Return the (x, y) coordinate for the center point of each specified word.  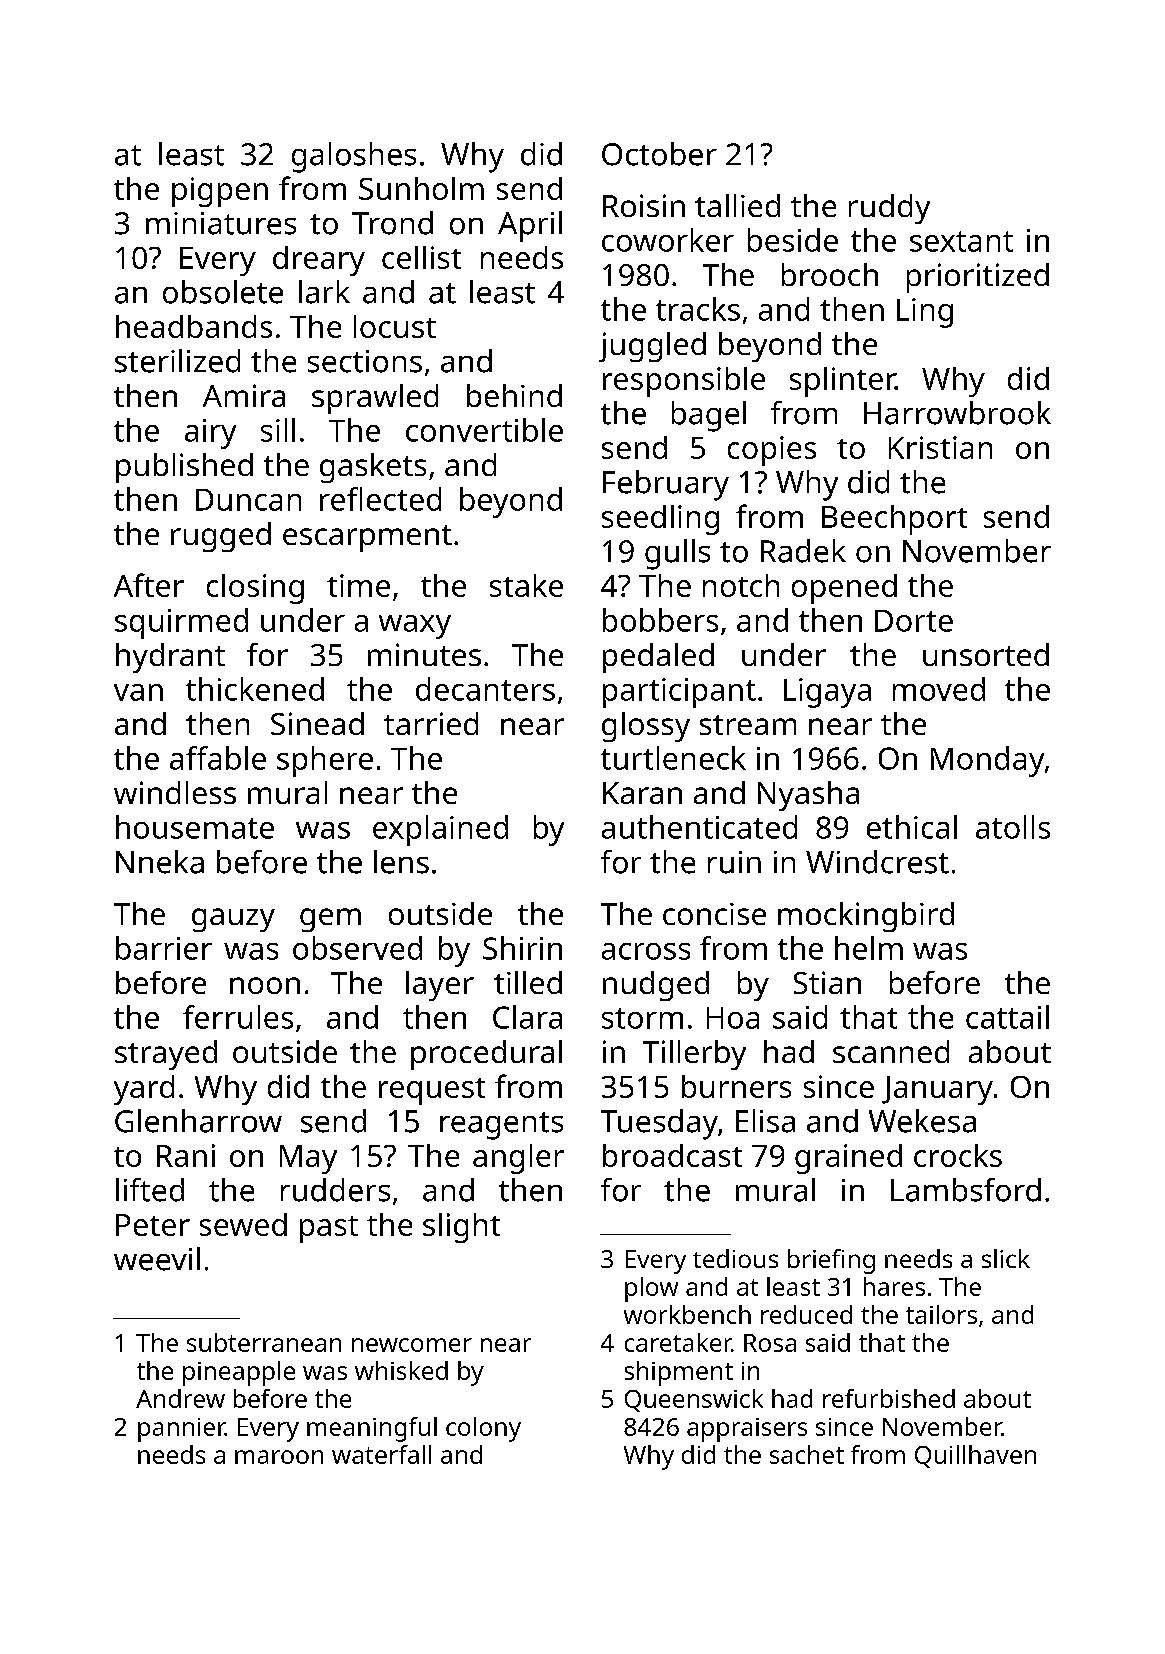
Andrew (180, 1398)
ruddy (889, 209)
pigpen (220, 192)
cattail (1007, 1017)
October (659, 154)
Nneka (160, 862)
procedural (486, 1055)
